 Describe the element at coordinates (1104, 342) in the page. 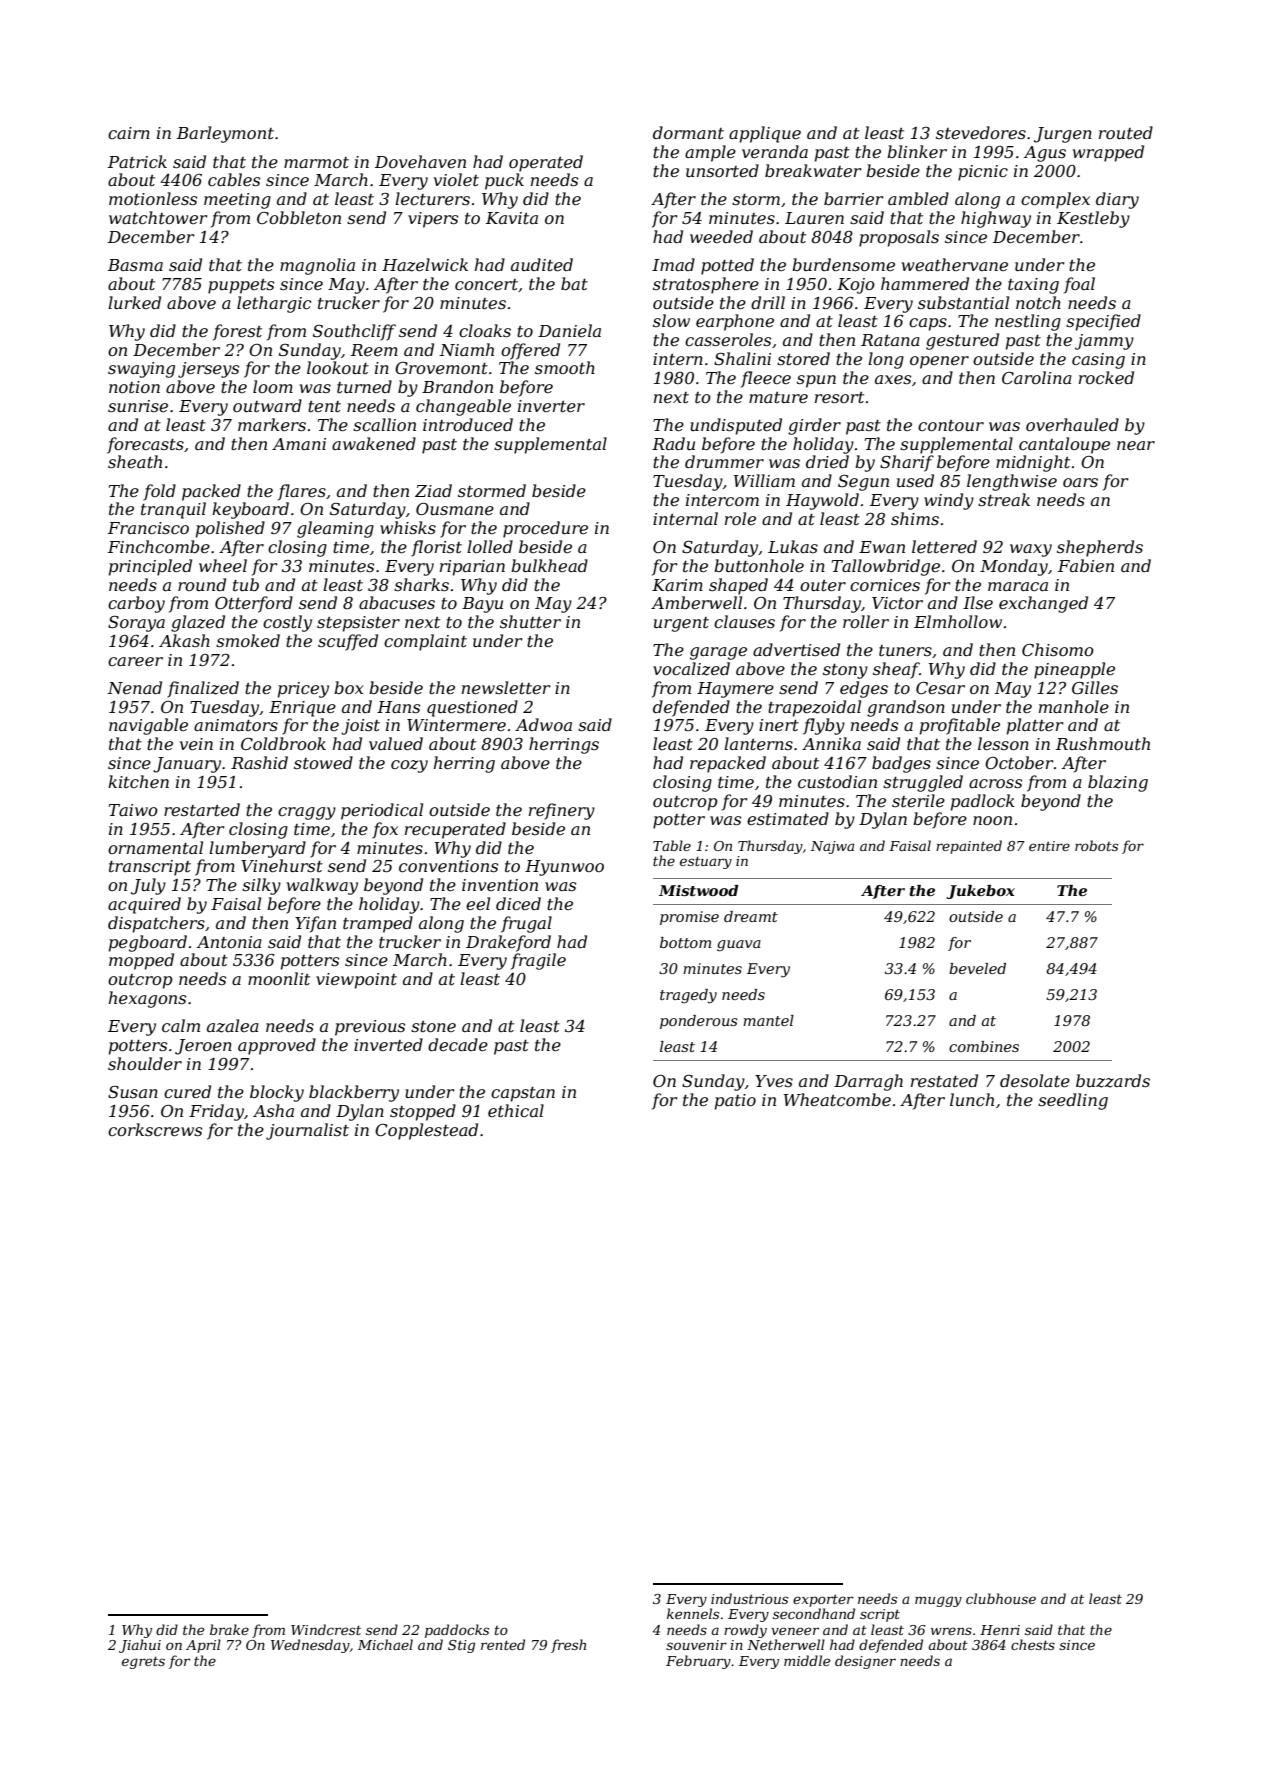

I see `jammy` at that location.
